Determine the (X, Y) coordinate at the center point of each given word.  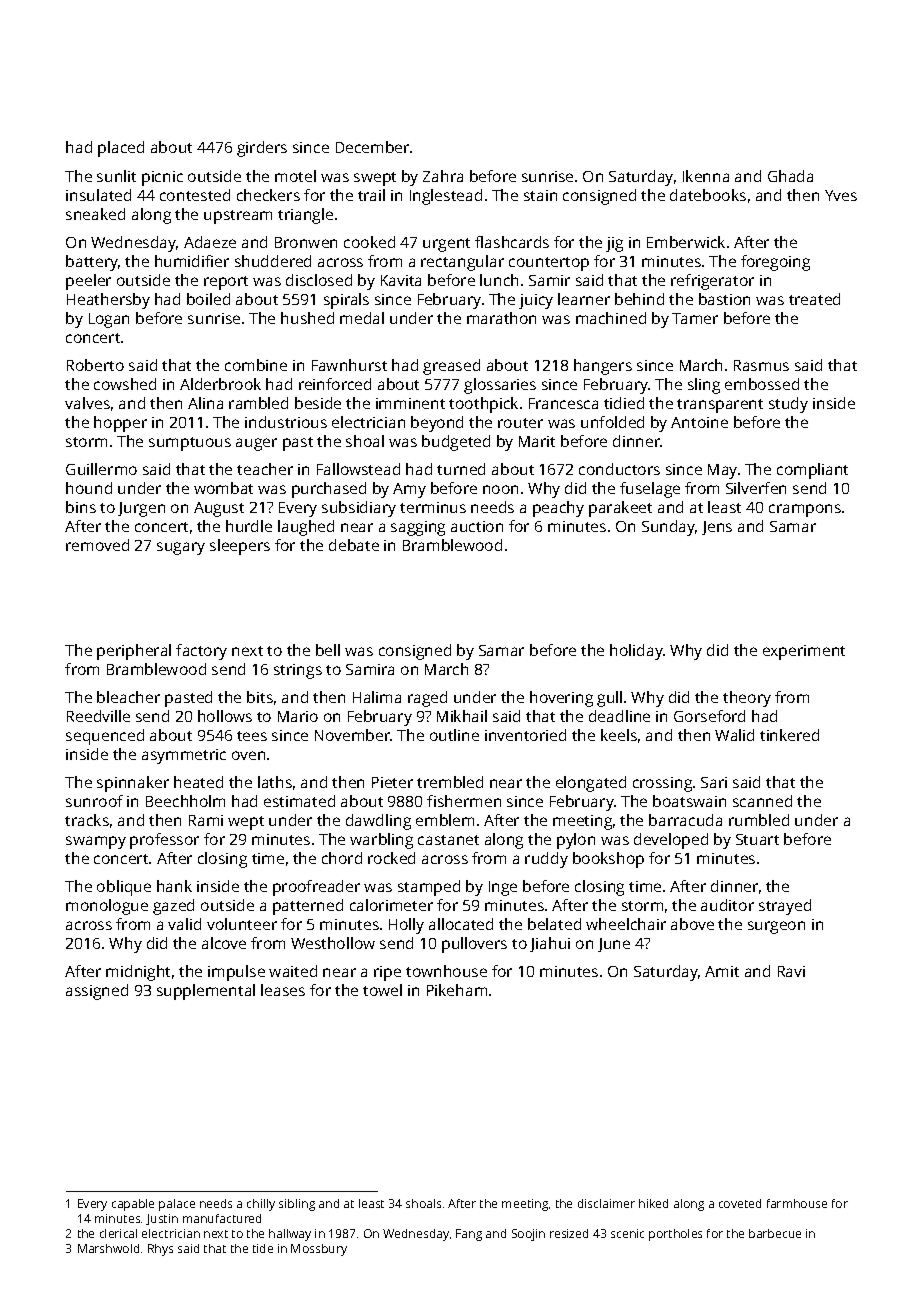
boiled (208, 299)
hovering (561, 699)
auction (477, 526)
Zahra (443, 176)
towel (382, 990)
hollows (225, 716)
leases (283, 990)
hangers (603, 367)
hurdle (249, 526)
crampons (805, 510)
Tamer (695, 318)
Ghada (790, 176)
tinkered (789, 735)
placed (121, 149)
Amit (722, 971)
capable (133, 1205)
